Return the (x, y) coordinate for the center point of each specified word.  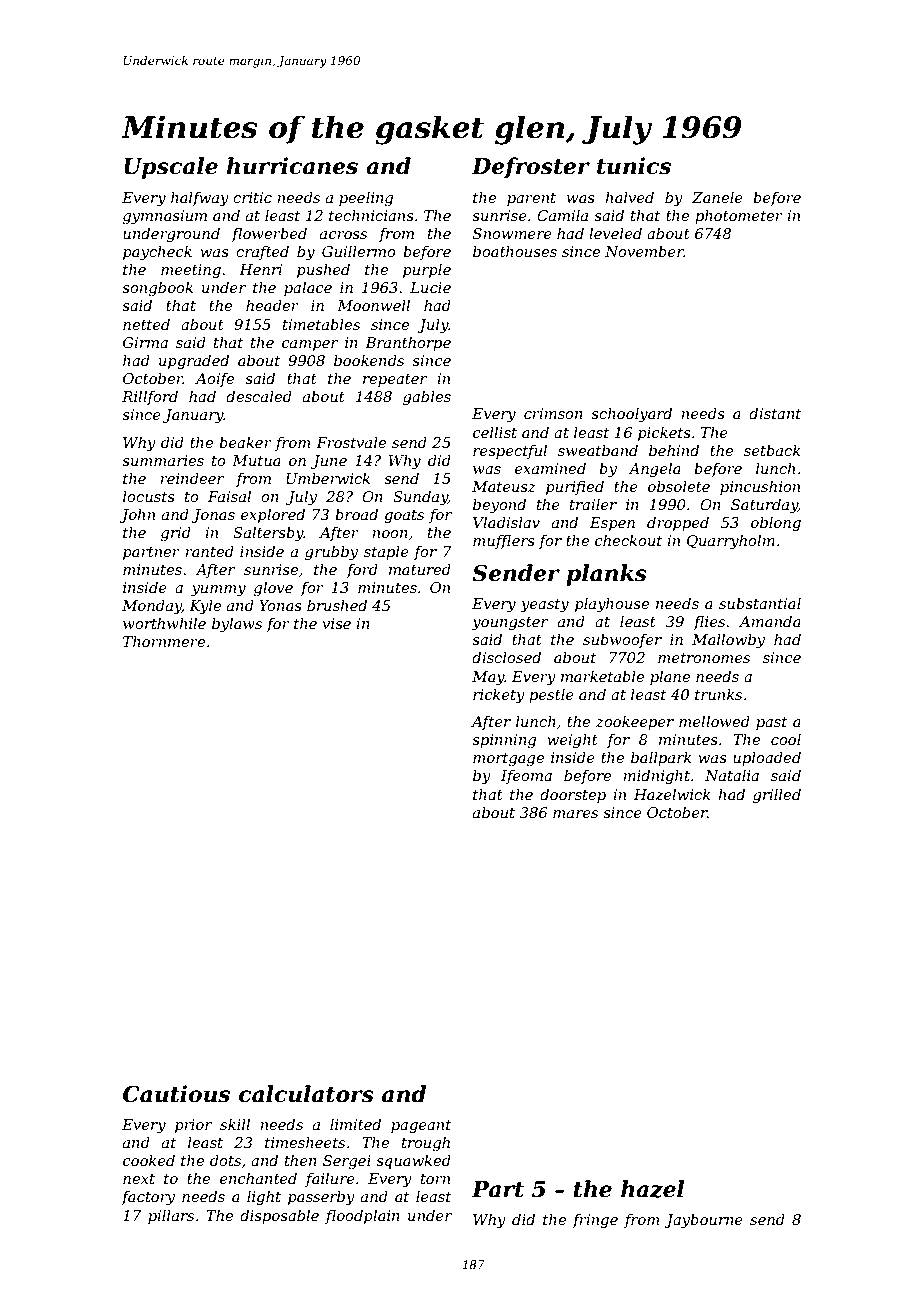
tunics (634, 166)
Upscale (171, 168)
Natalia (732, 775)
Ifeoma (526, 777)
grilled (777, 796)
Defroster (531, 167)
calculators (306, 1094)
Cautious (176, 1094)
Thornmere (164, 641)
